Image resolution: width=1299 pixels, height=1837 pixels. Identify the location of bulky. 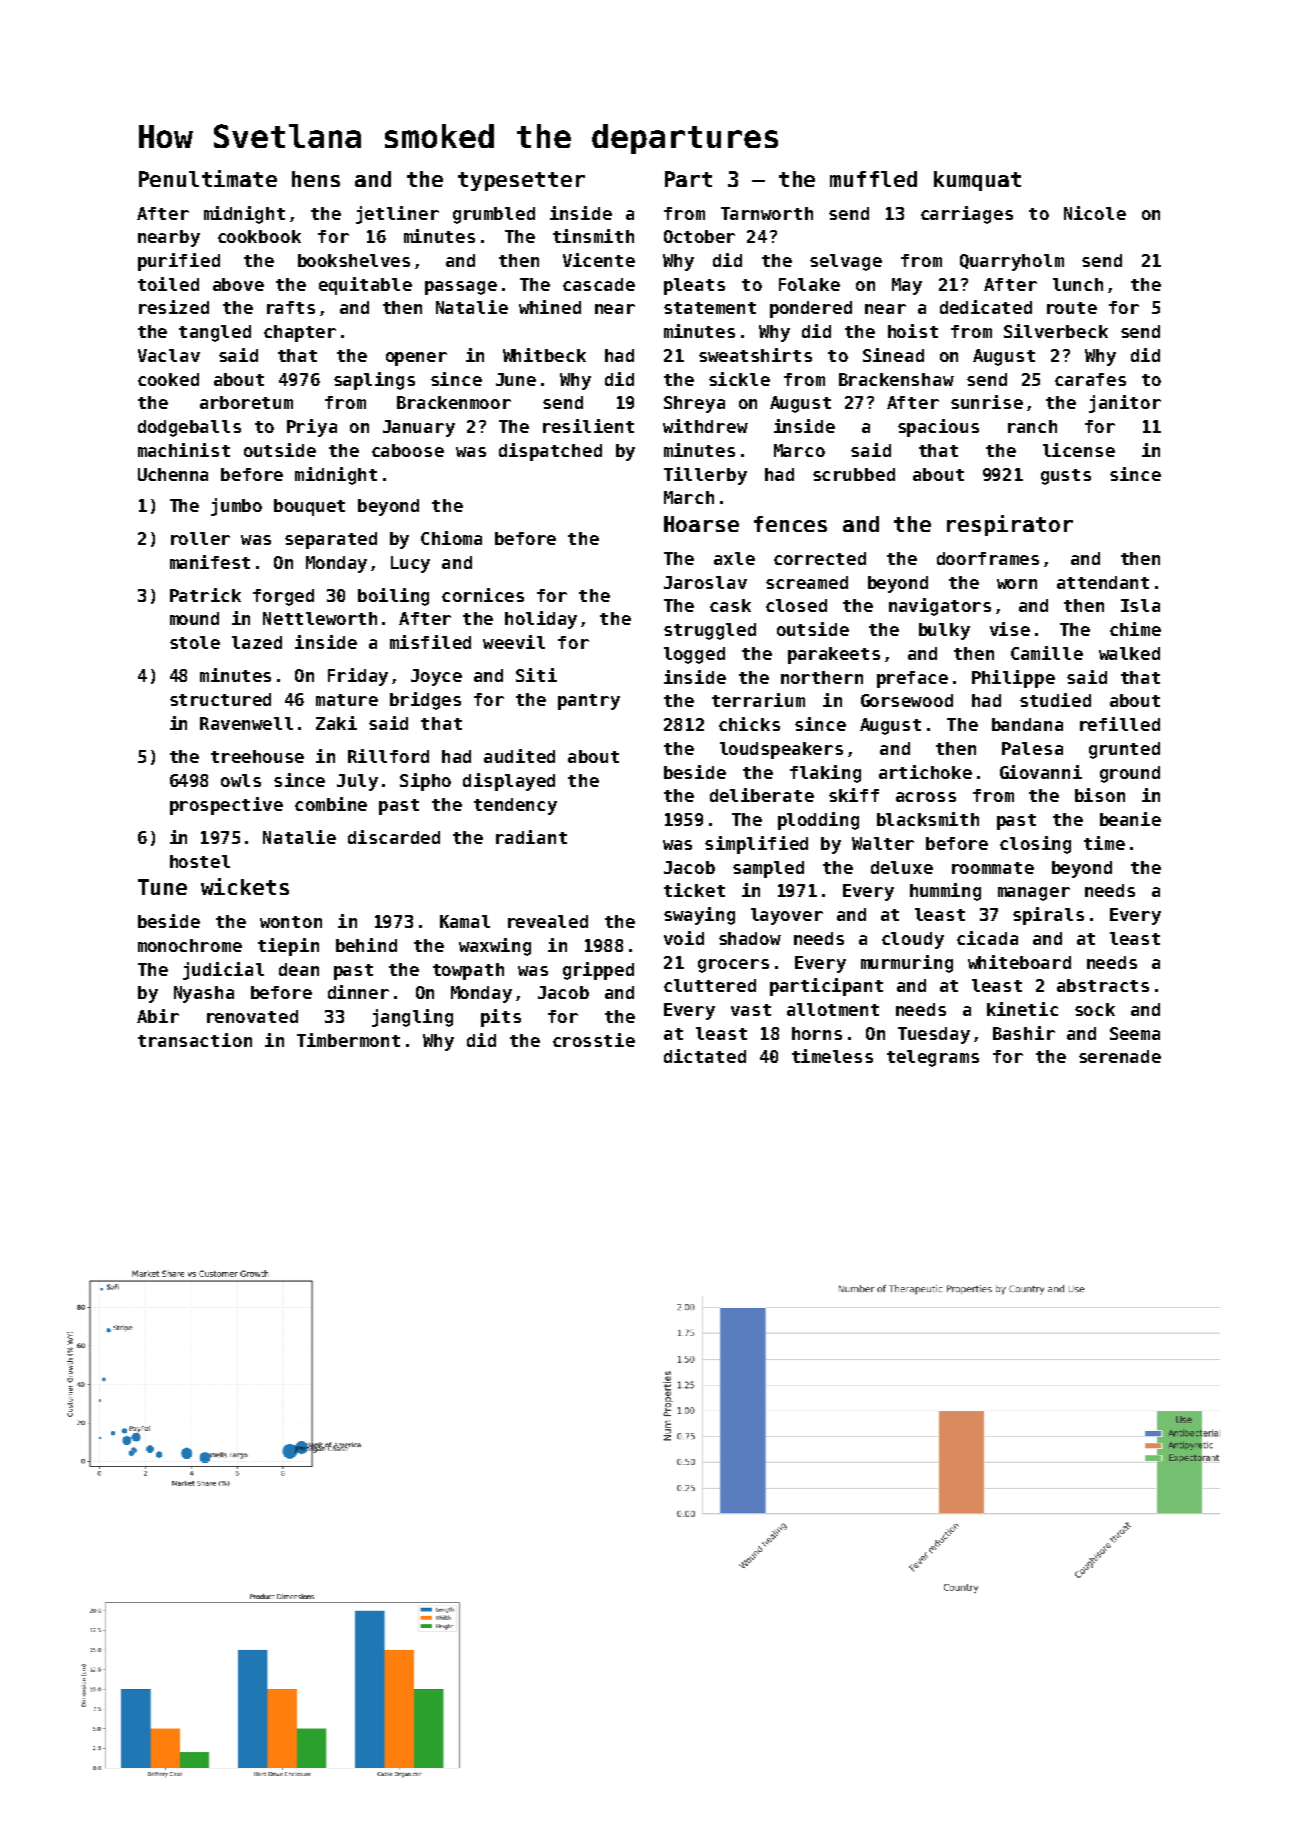
(944, 631).
